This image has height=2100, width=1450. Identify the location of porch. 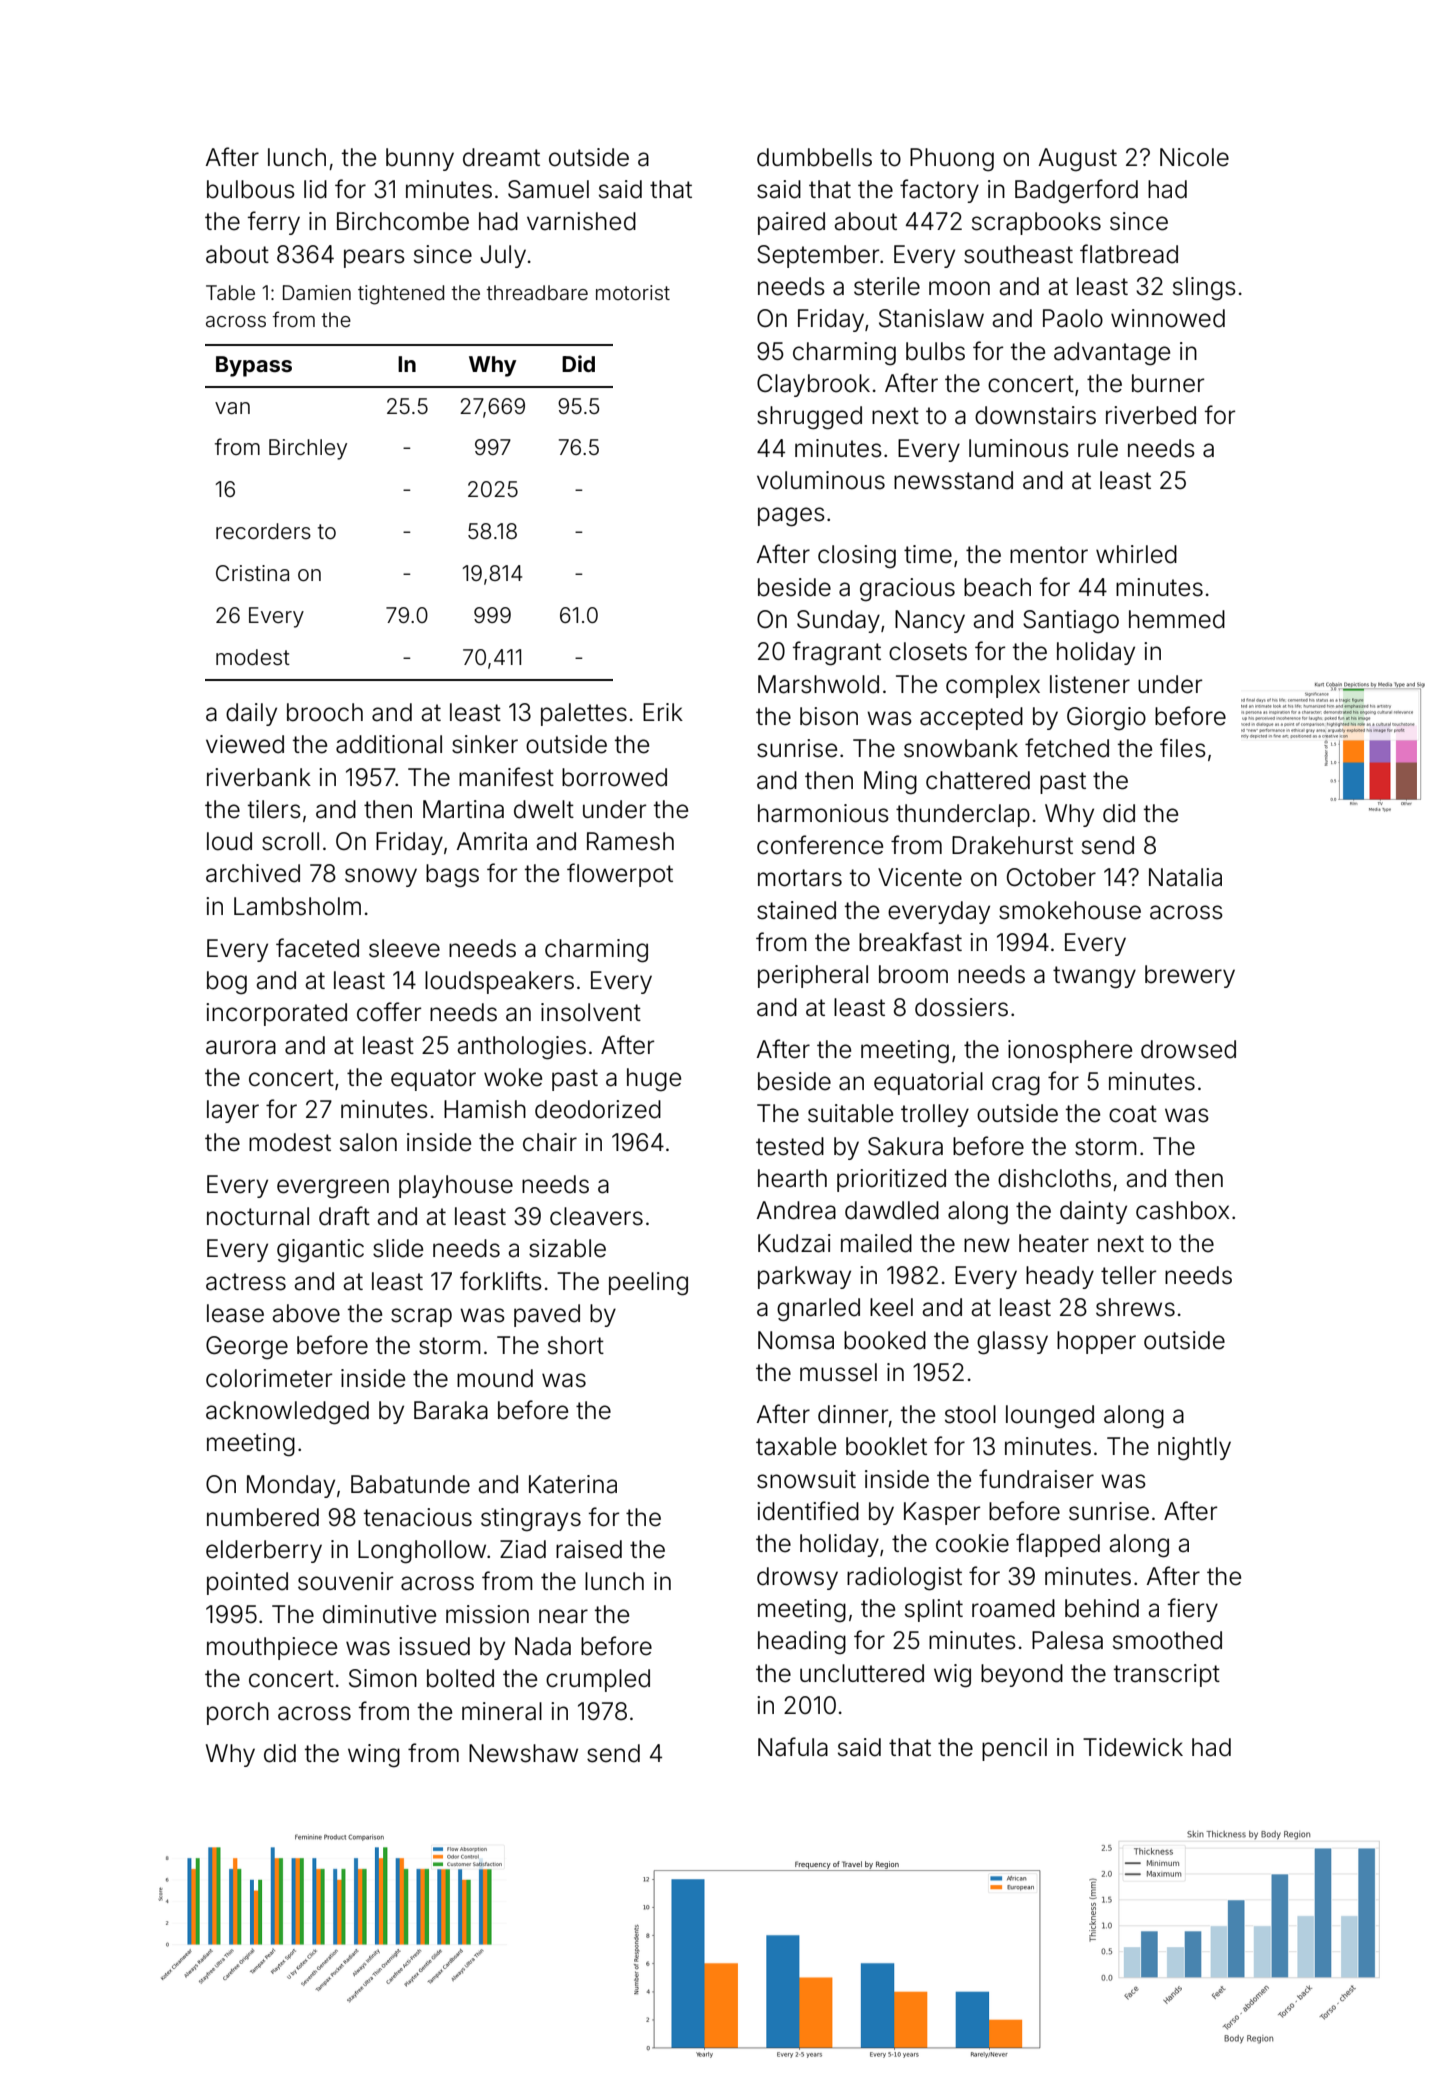
(238, 1713).
